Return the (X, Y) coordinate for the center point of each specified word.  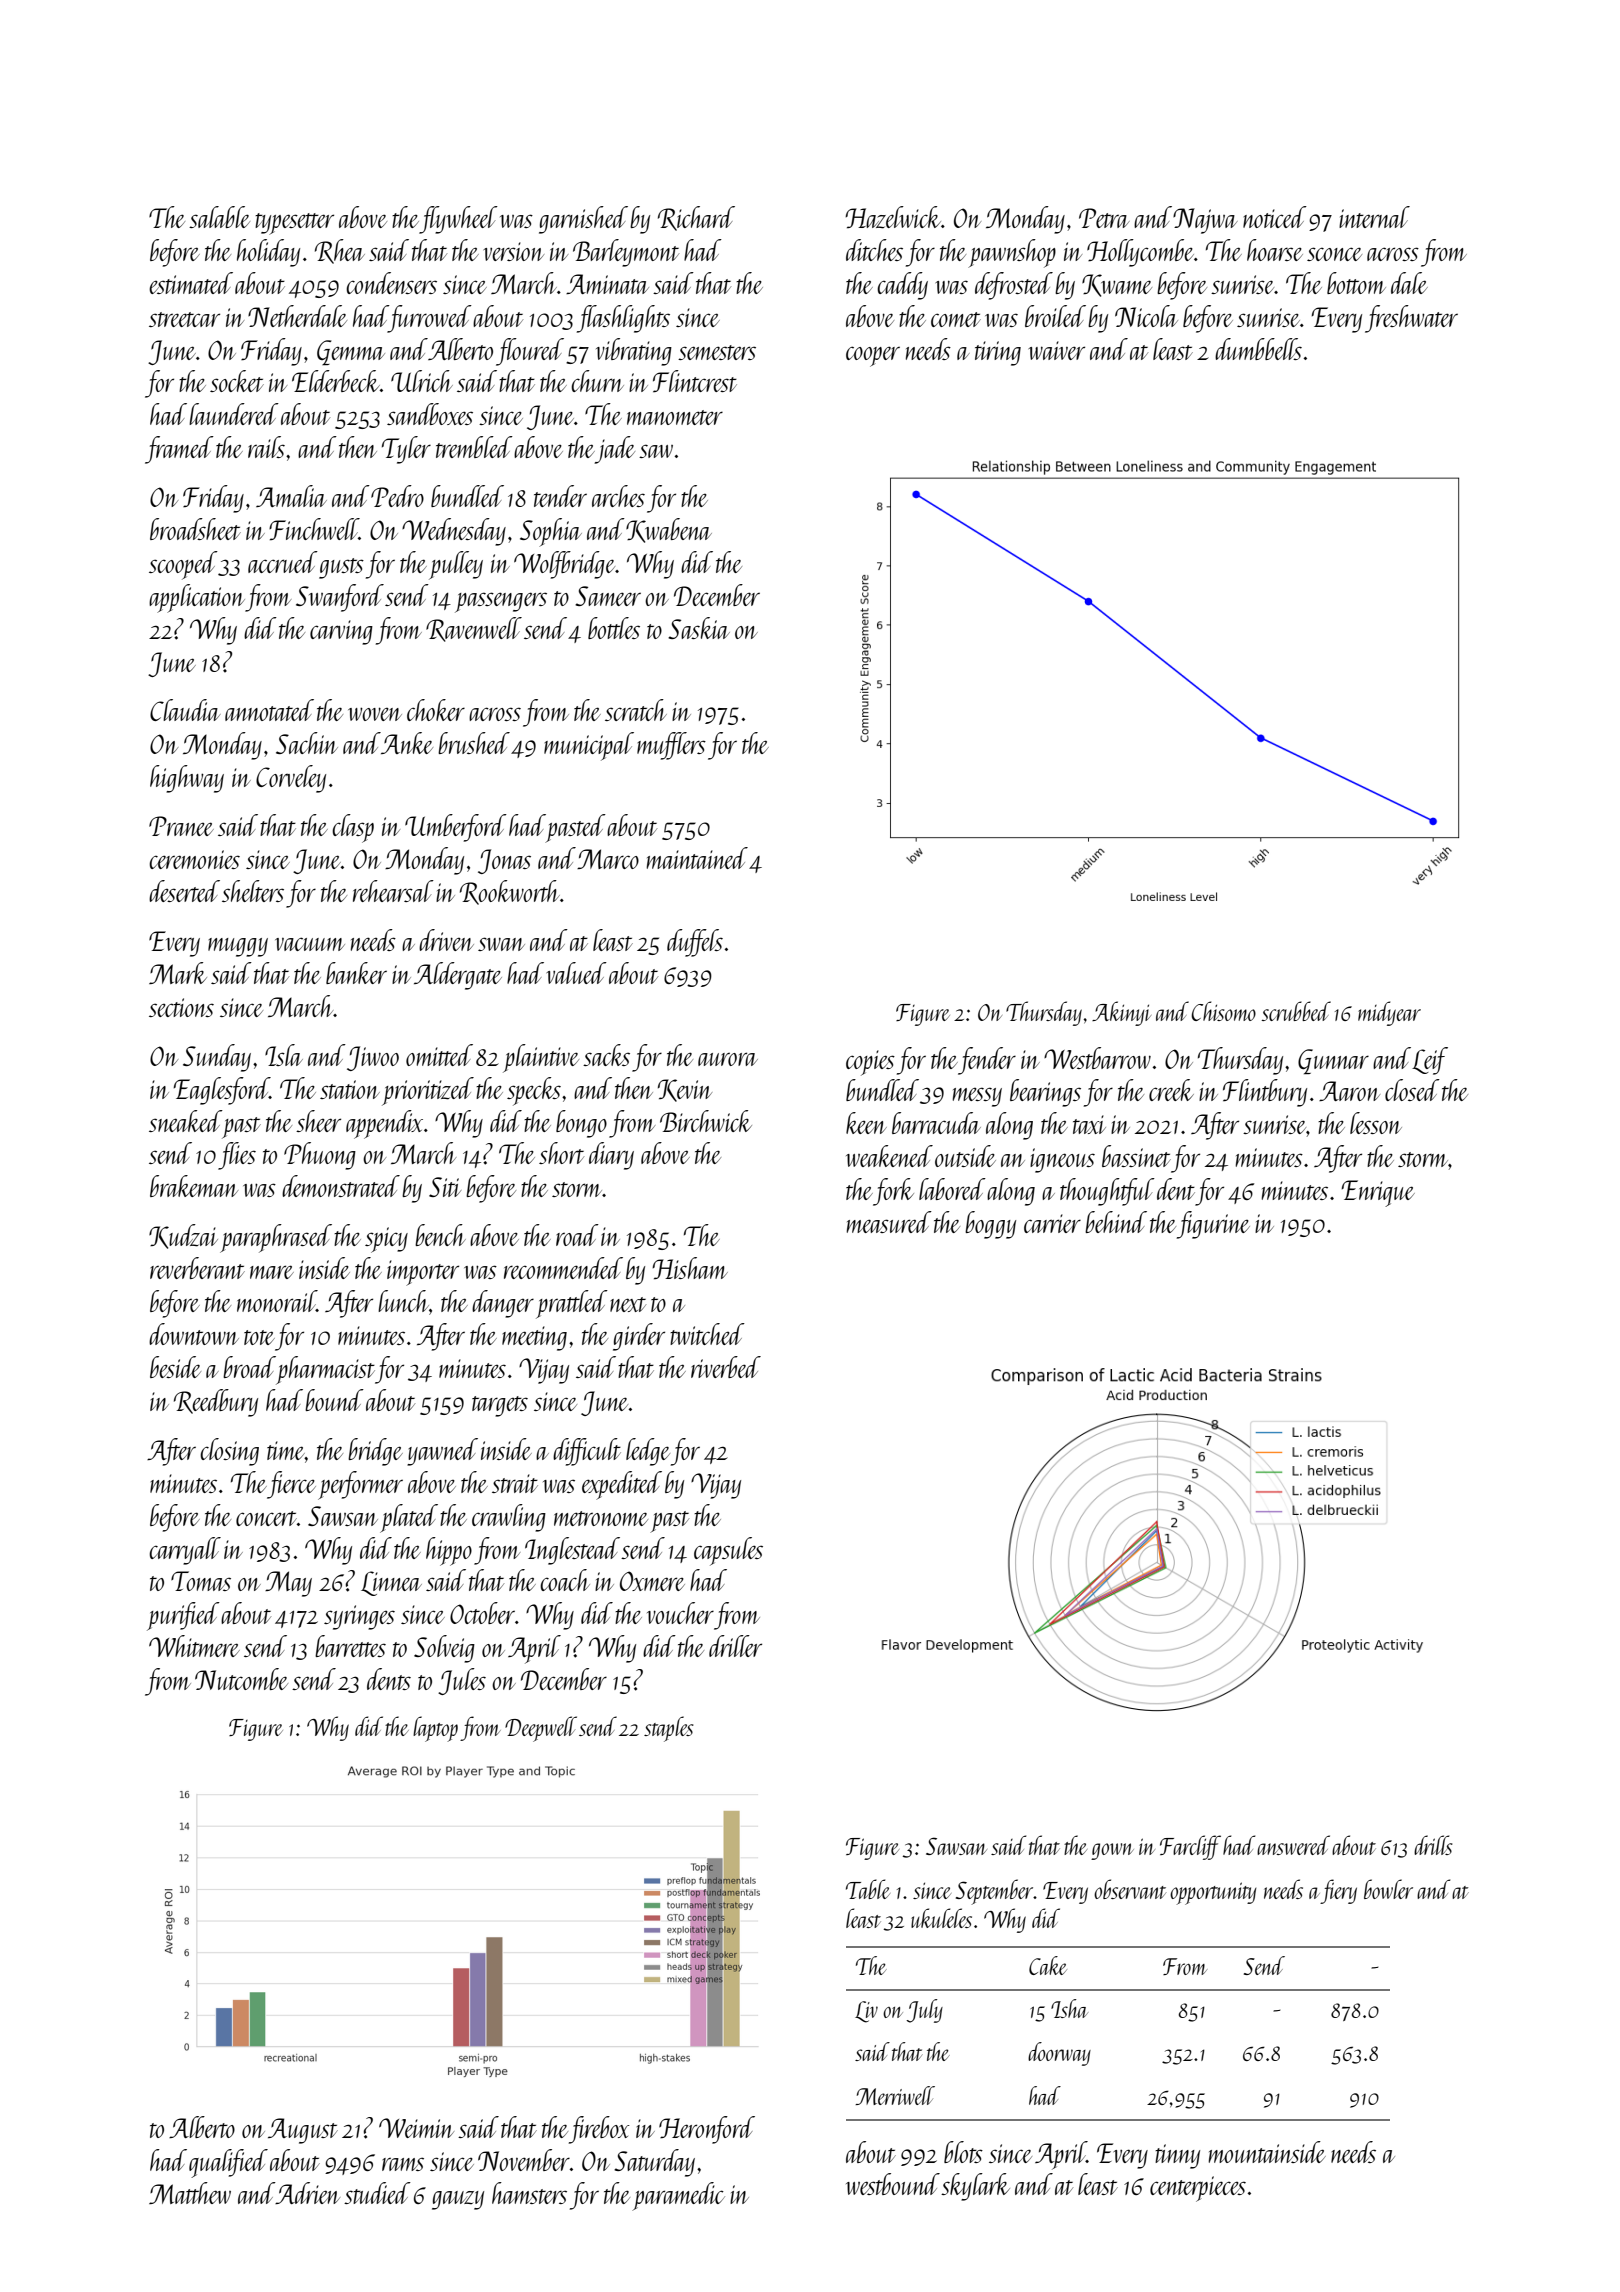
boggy (990, 1225)
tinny (1177, 2156)
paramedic (678, 2196)
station (350, 1089)
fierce (291, 1485)
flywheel (458, 220)
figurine (1213, 1225)
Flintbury (1265, 1093)
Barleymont (626, 253)
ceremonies (194, 859)
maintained (697, 858)
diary (611, 1156)
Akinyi (1121, 1013)
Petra (1104, 218)
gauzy (458, 2200)
